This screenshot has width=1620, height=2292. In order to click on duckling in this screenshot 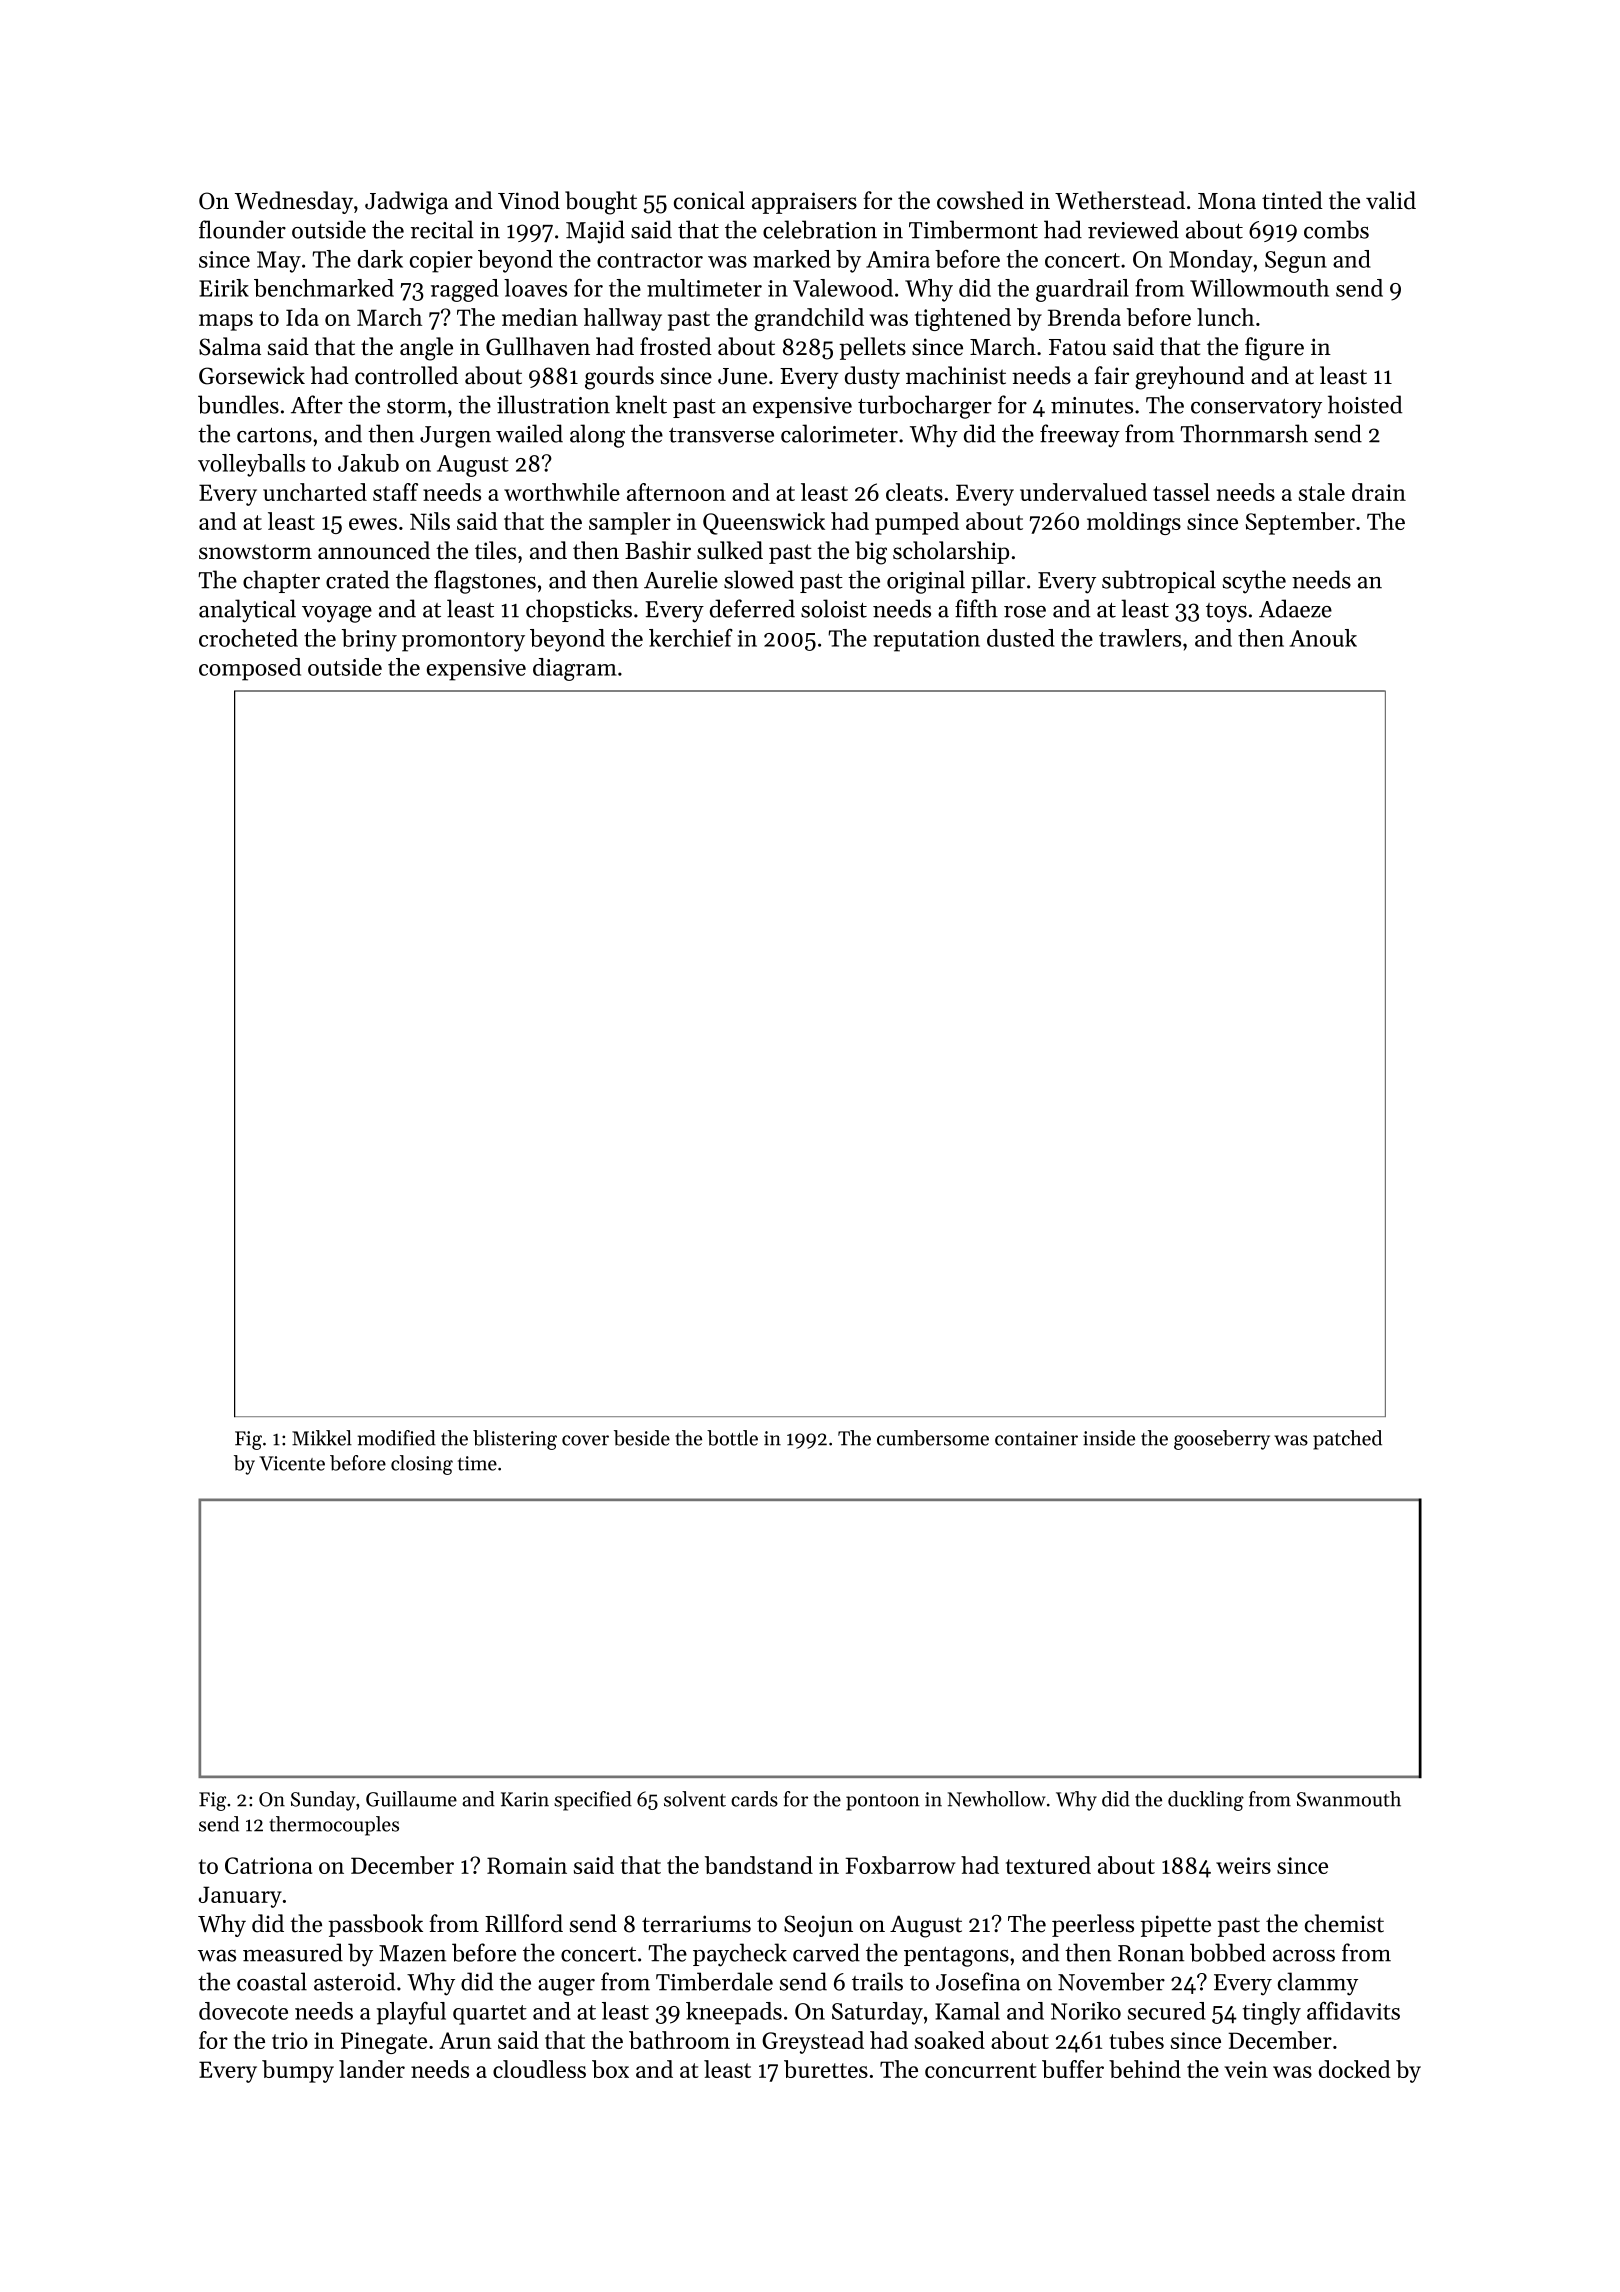, I will do `click(1206, 1801)`.
